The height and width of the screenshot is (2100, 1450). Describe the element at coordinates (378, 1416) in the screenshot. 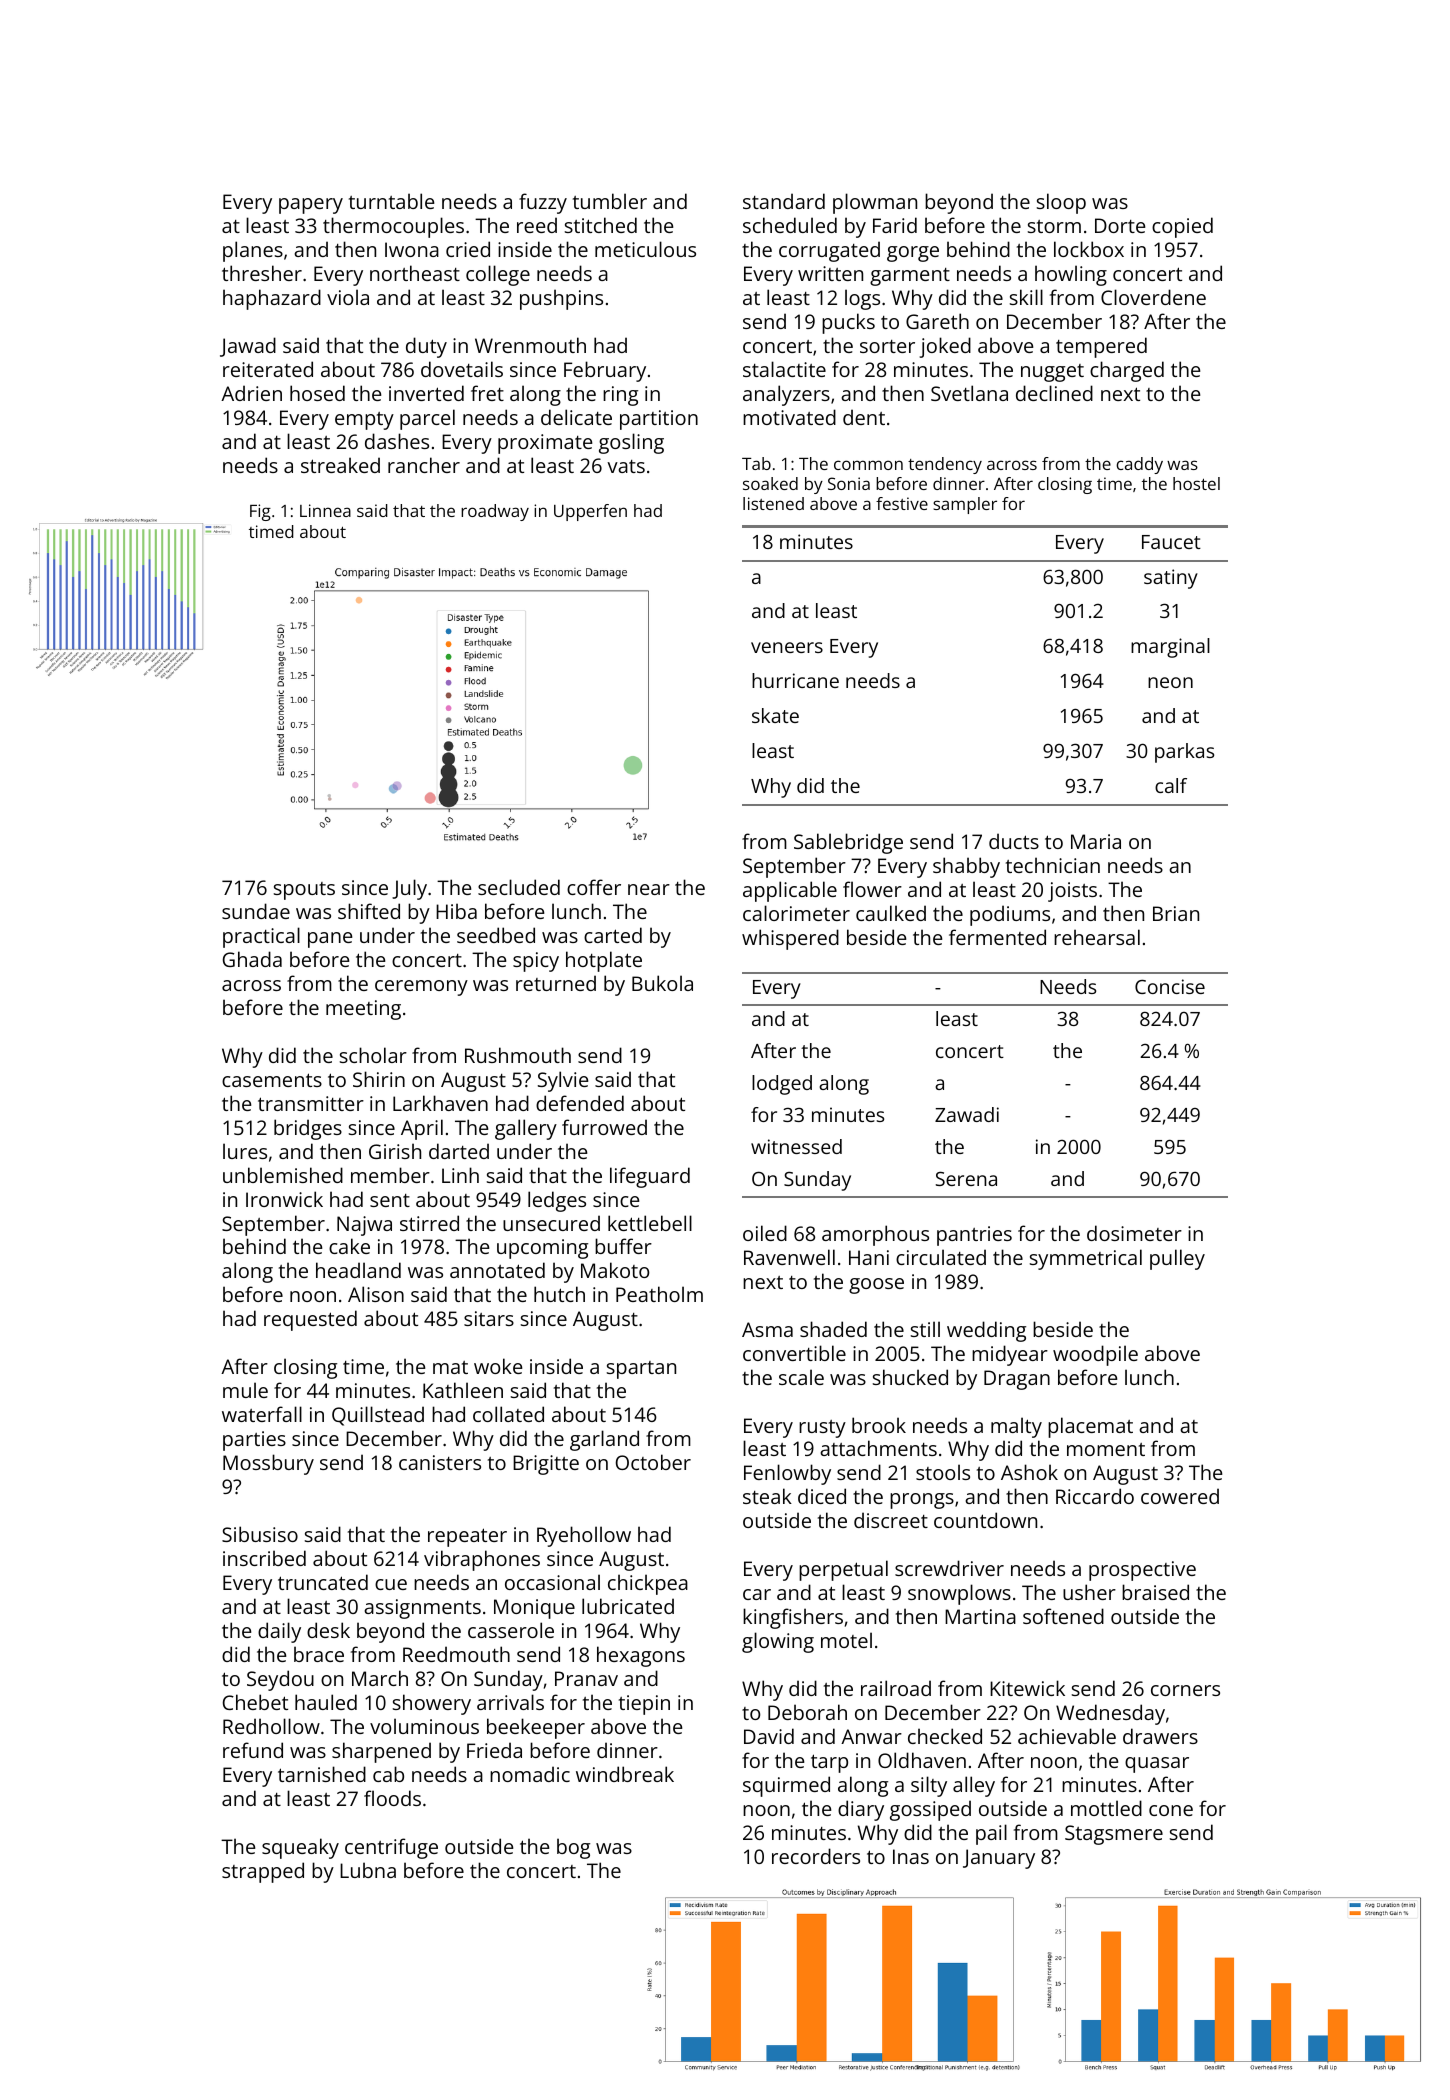

I see `Quillstead` at that location.
